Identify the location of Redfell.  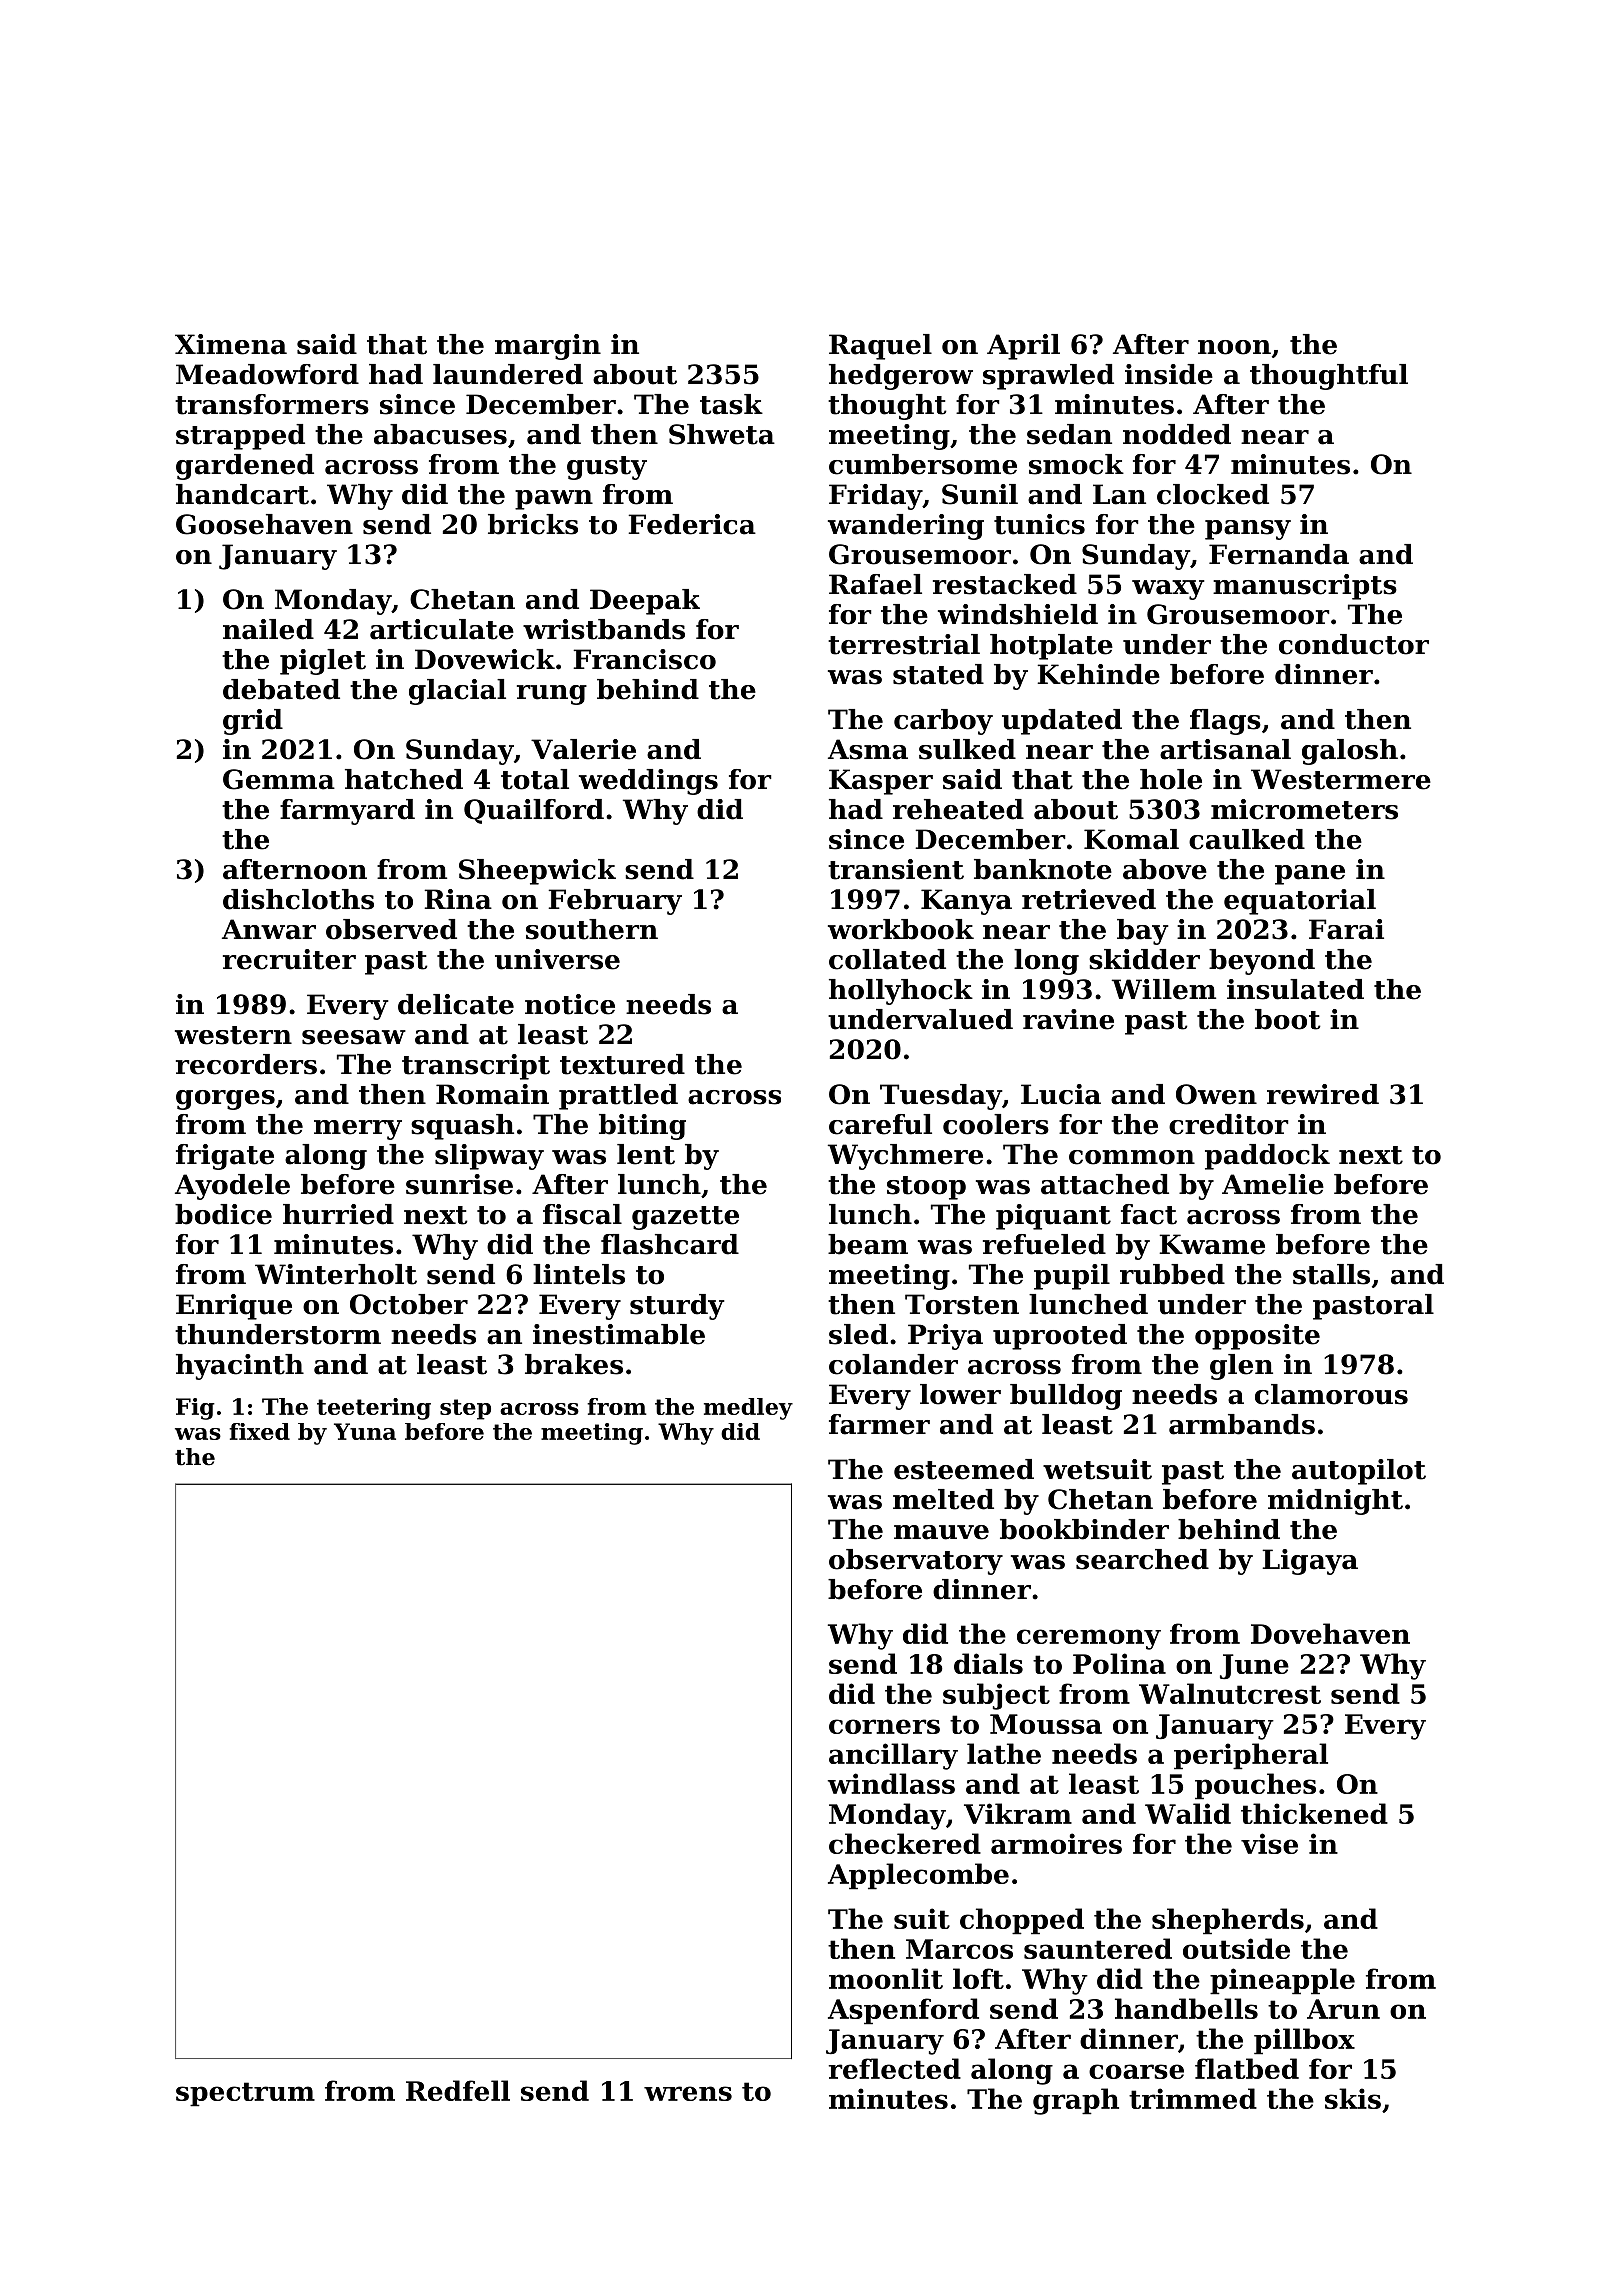
(458, 2090).
